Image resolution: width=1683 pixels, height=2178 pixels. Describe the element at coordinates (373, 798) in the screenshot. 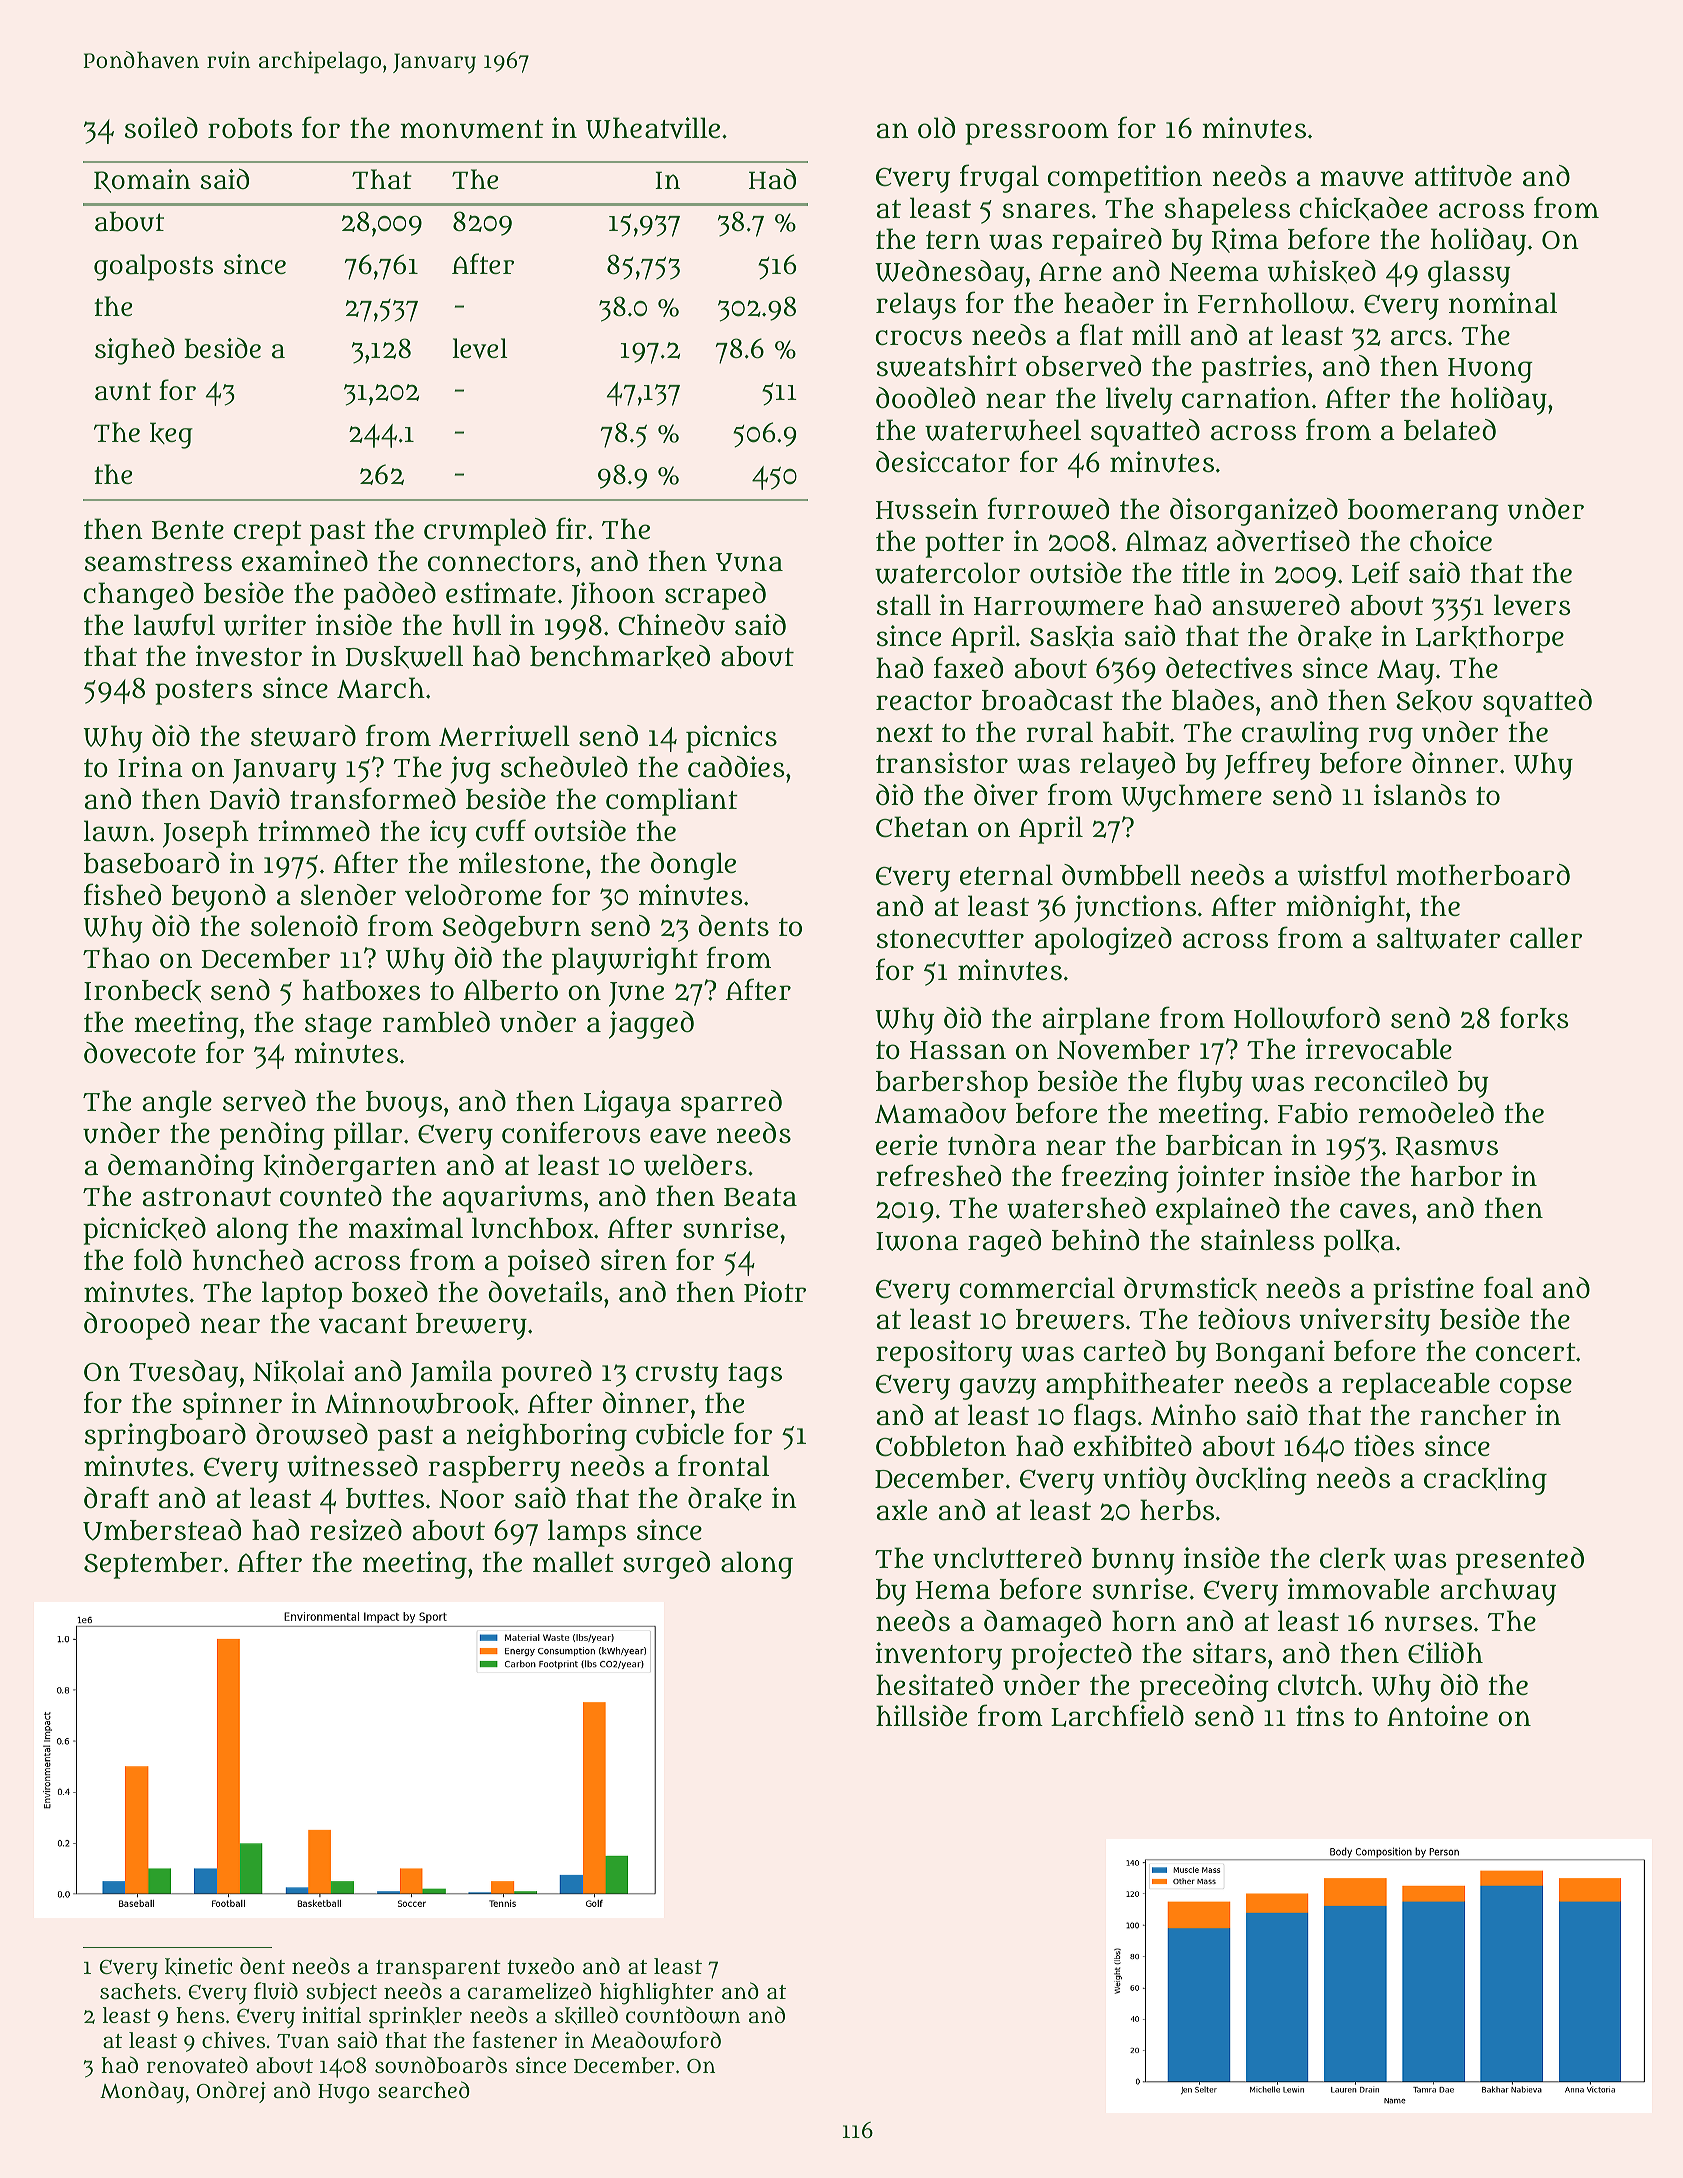

I see `transformed` at that location.
